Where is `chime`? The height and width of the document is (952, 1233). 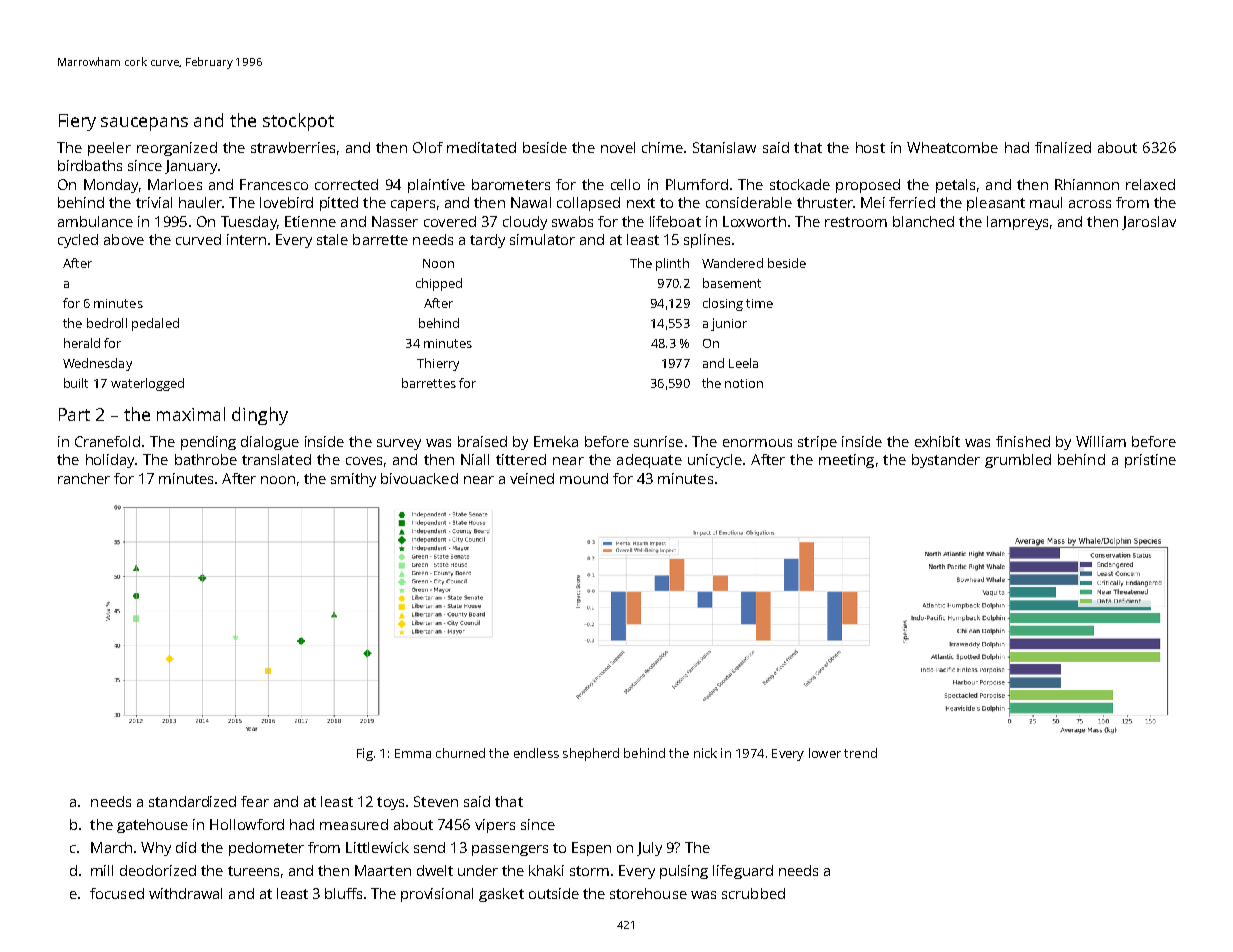
chime is located at coordinates (662, 147).
